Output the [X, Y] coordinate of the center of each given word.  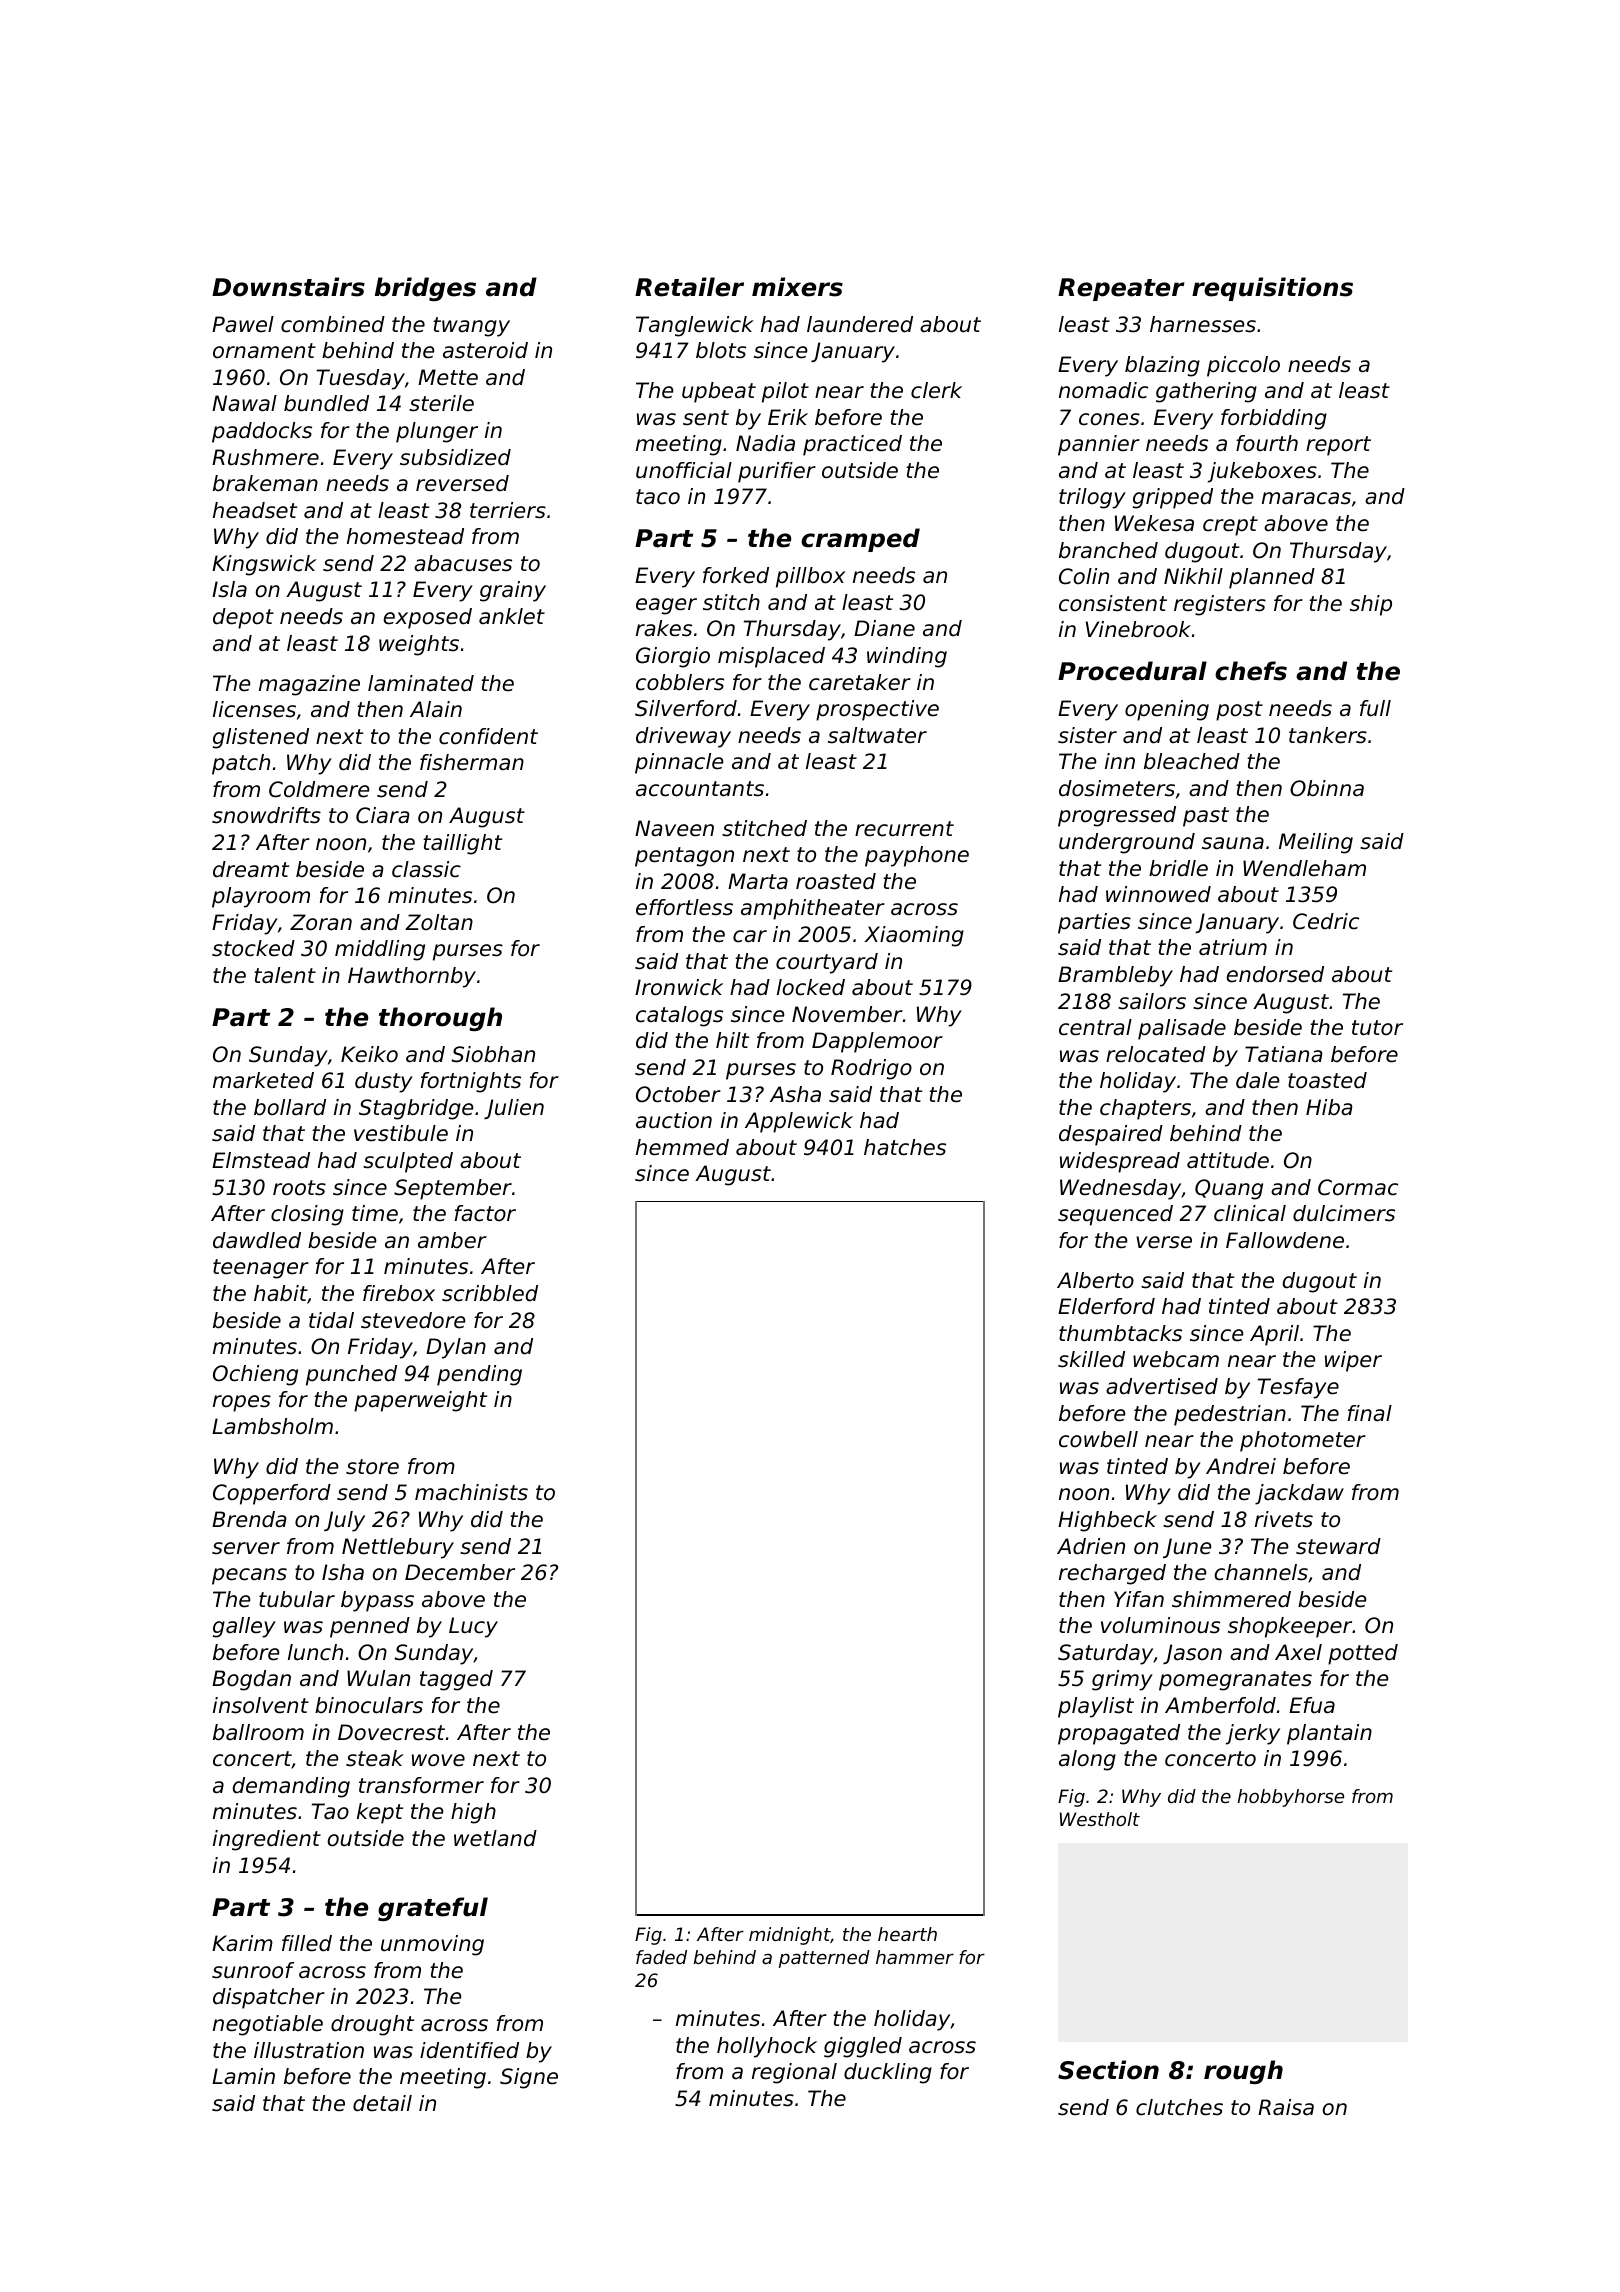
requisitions [1272, 289]
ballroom [258, 1732]
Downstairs [288, 287]
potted [1363, 1654]
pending [479, 1375]
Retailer [689, 287]
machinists [471, 1492]
